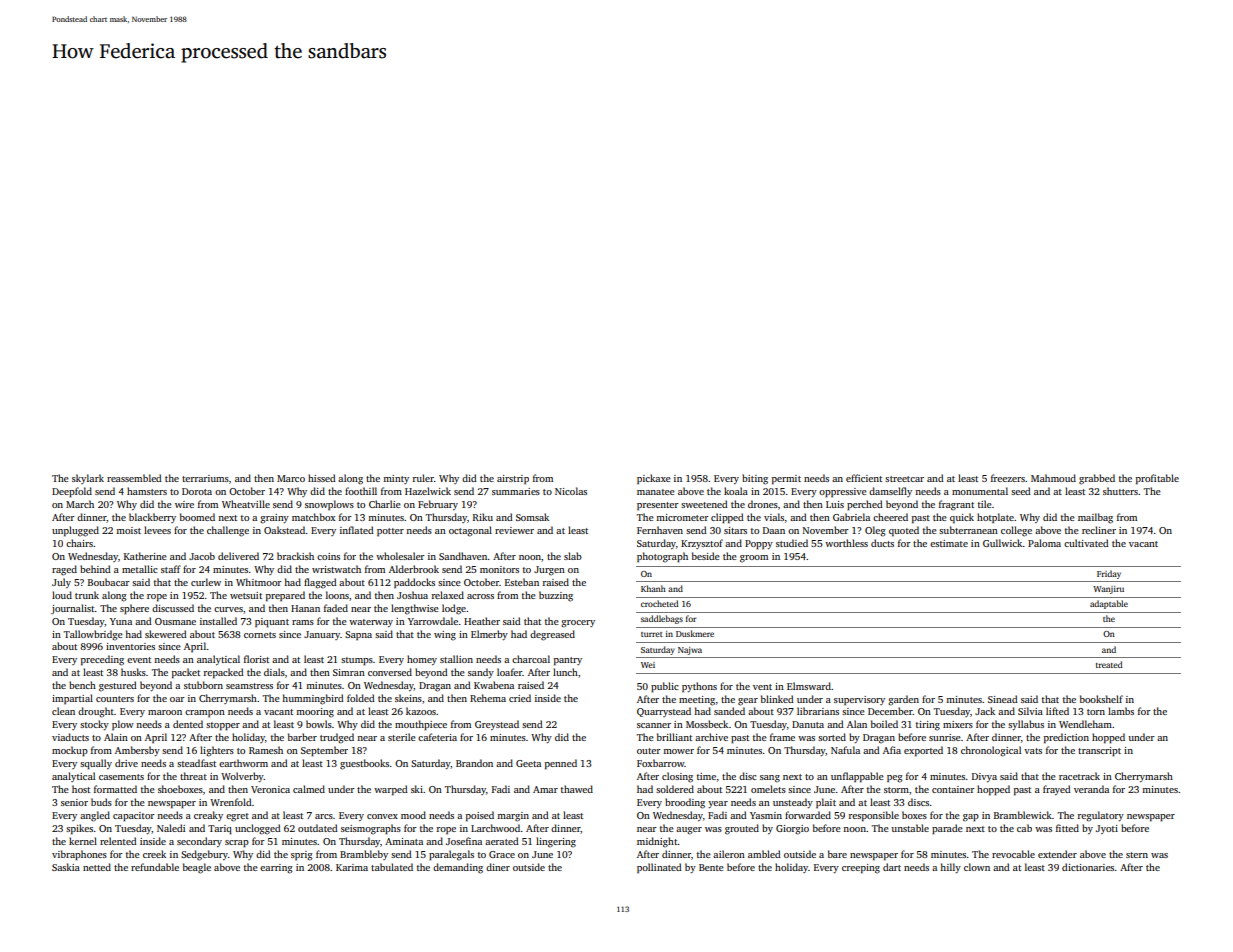 The width and height of the screenshot is (1233, 952). Describe the element at coordinates (498, 867) in the screenshot. I see `diner` at that location.
